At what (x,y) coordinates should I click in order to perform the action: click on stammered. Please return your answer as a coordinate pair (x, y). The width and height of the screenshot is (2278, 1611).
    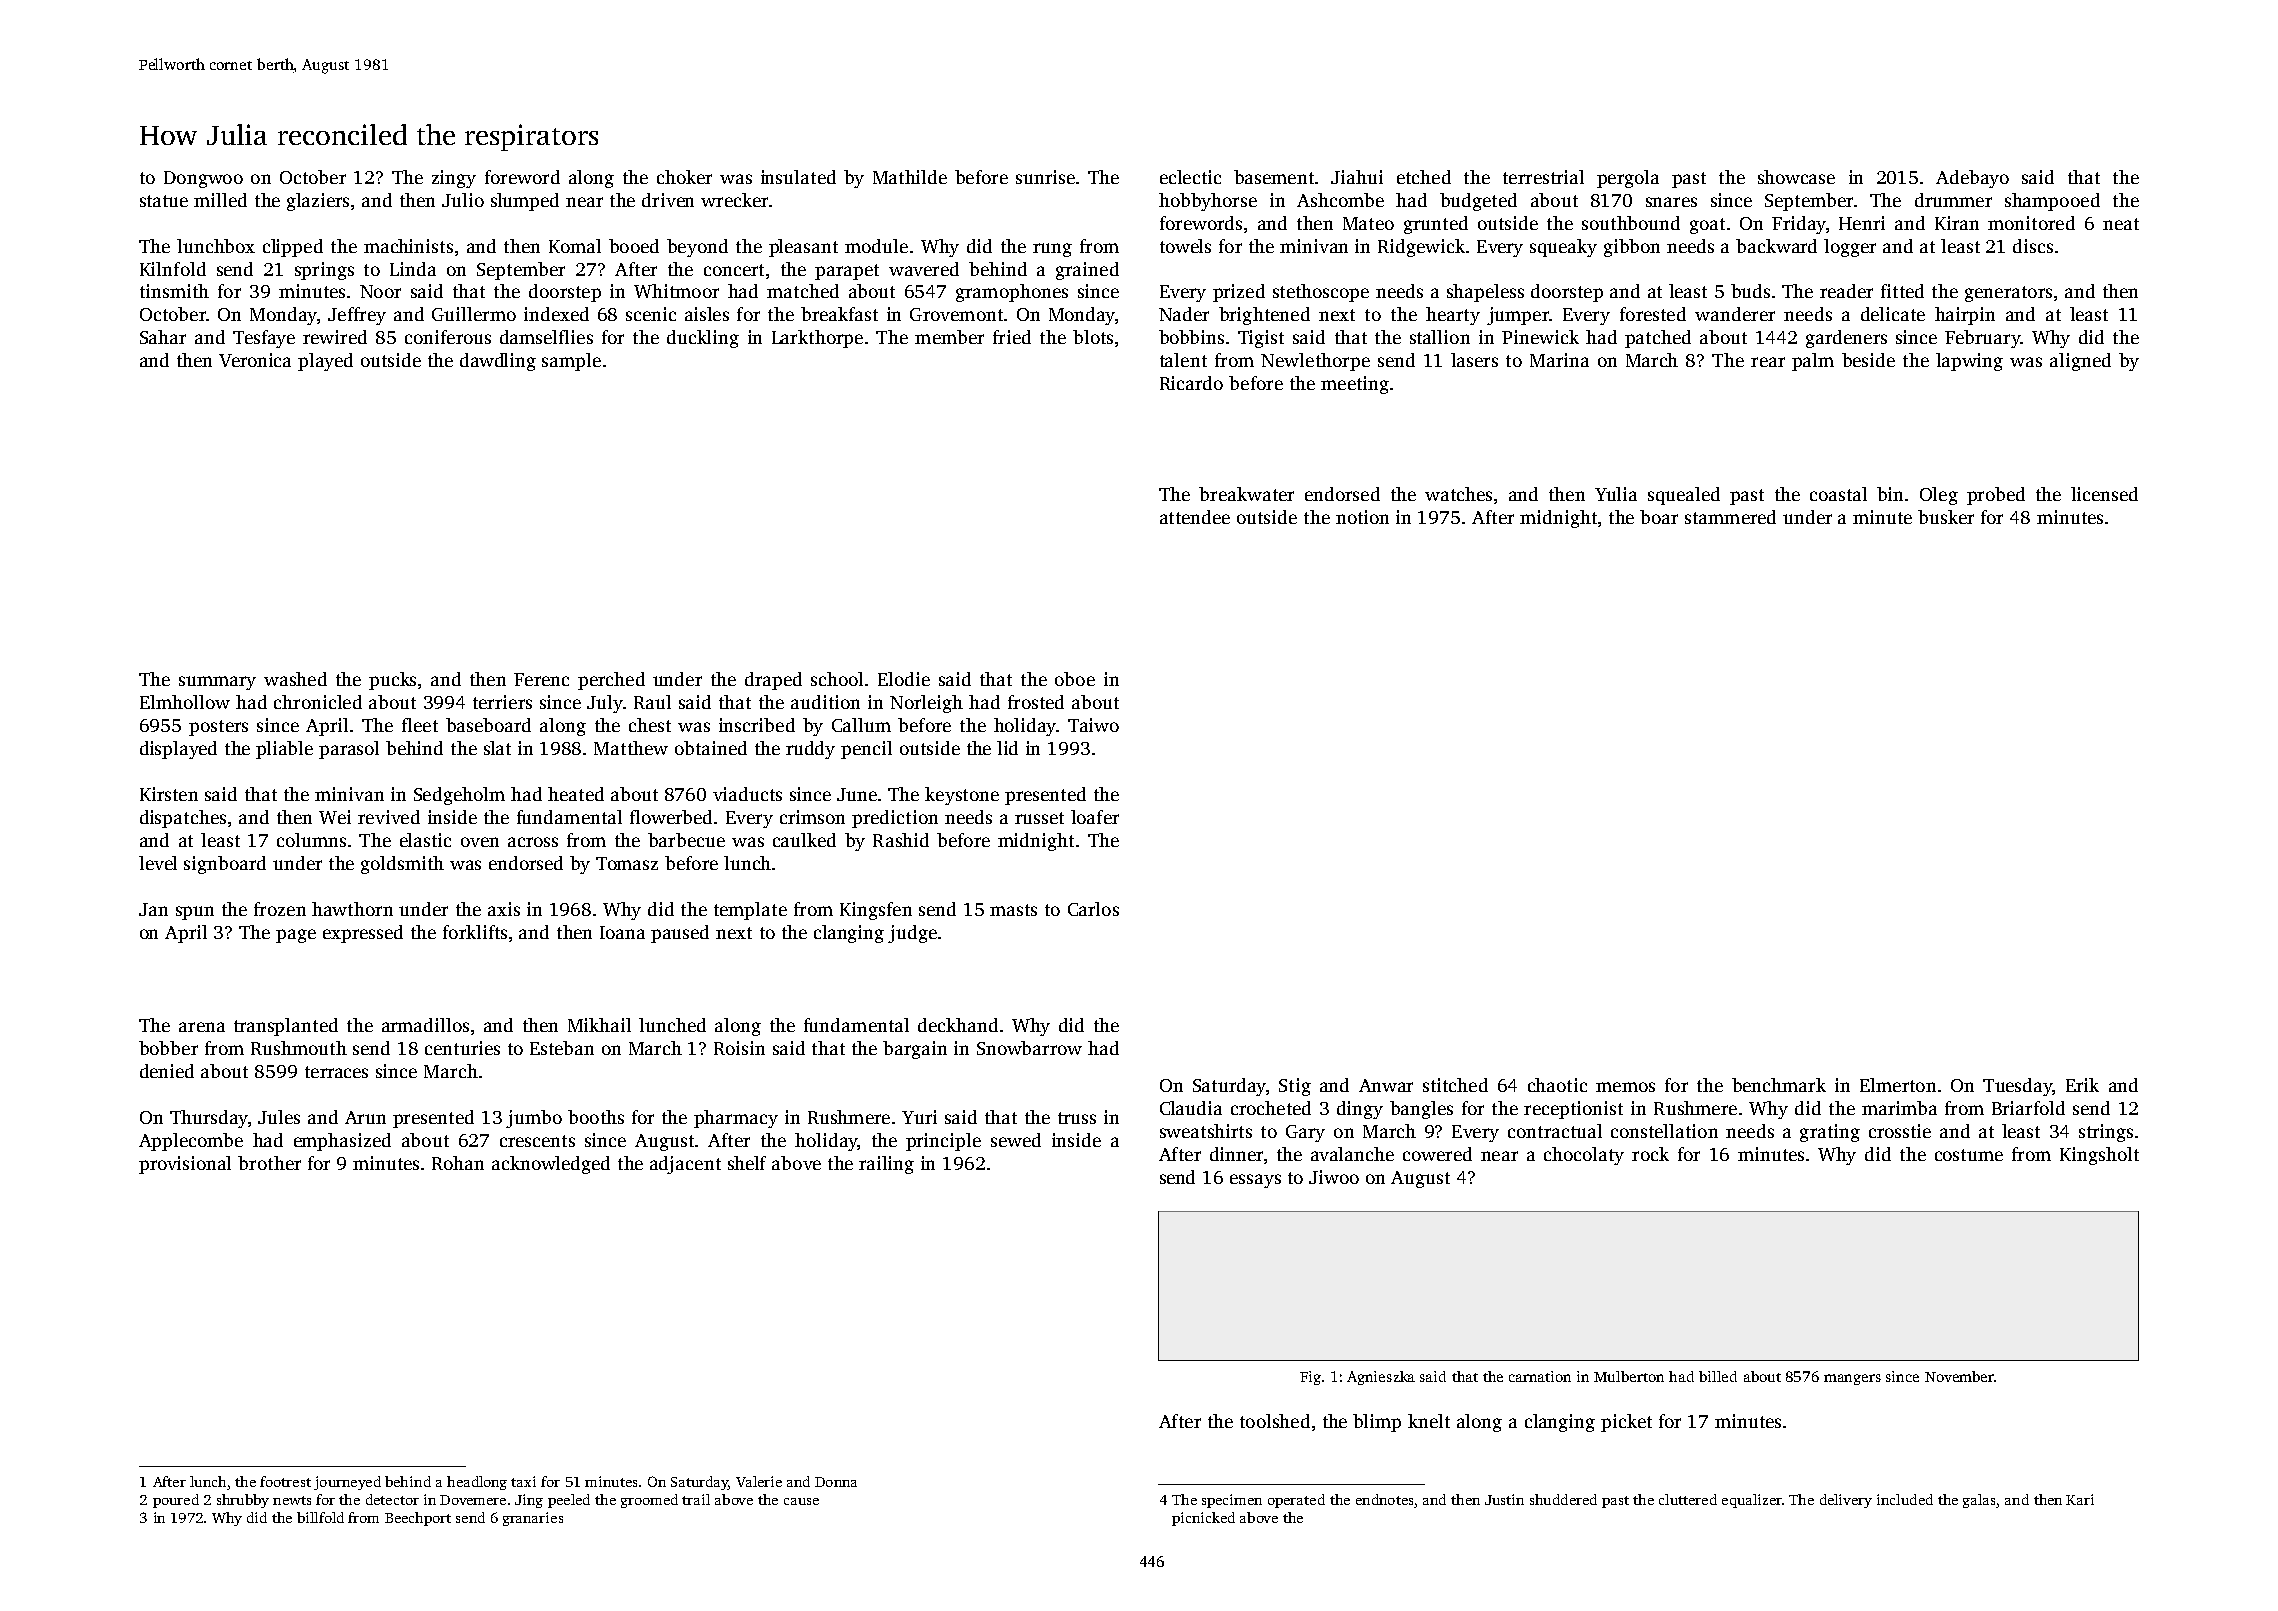
    Looking at the image, I should click on (1730, 517).
